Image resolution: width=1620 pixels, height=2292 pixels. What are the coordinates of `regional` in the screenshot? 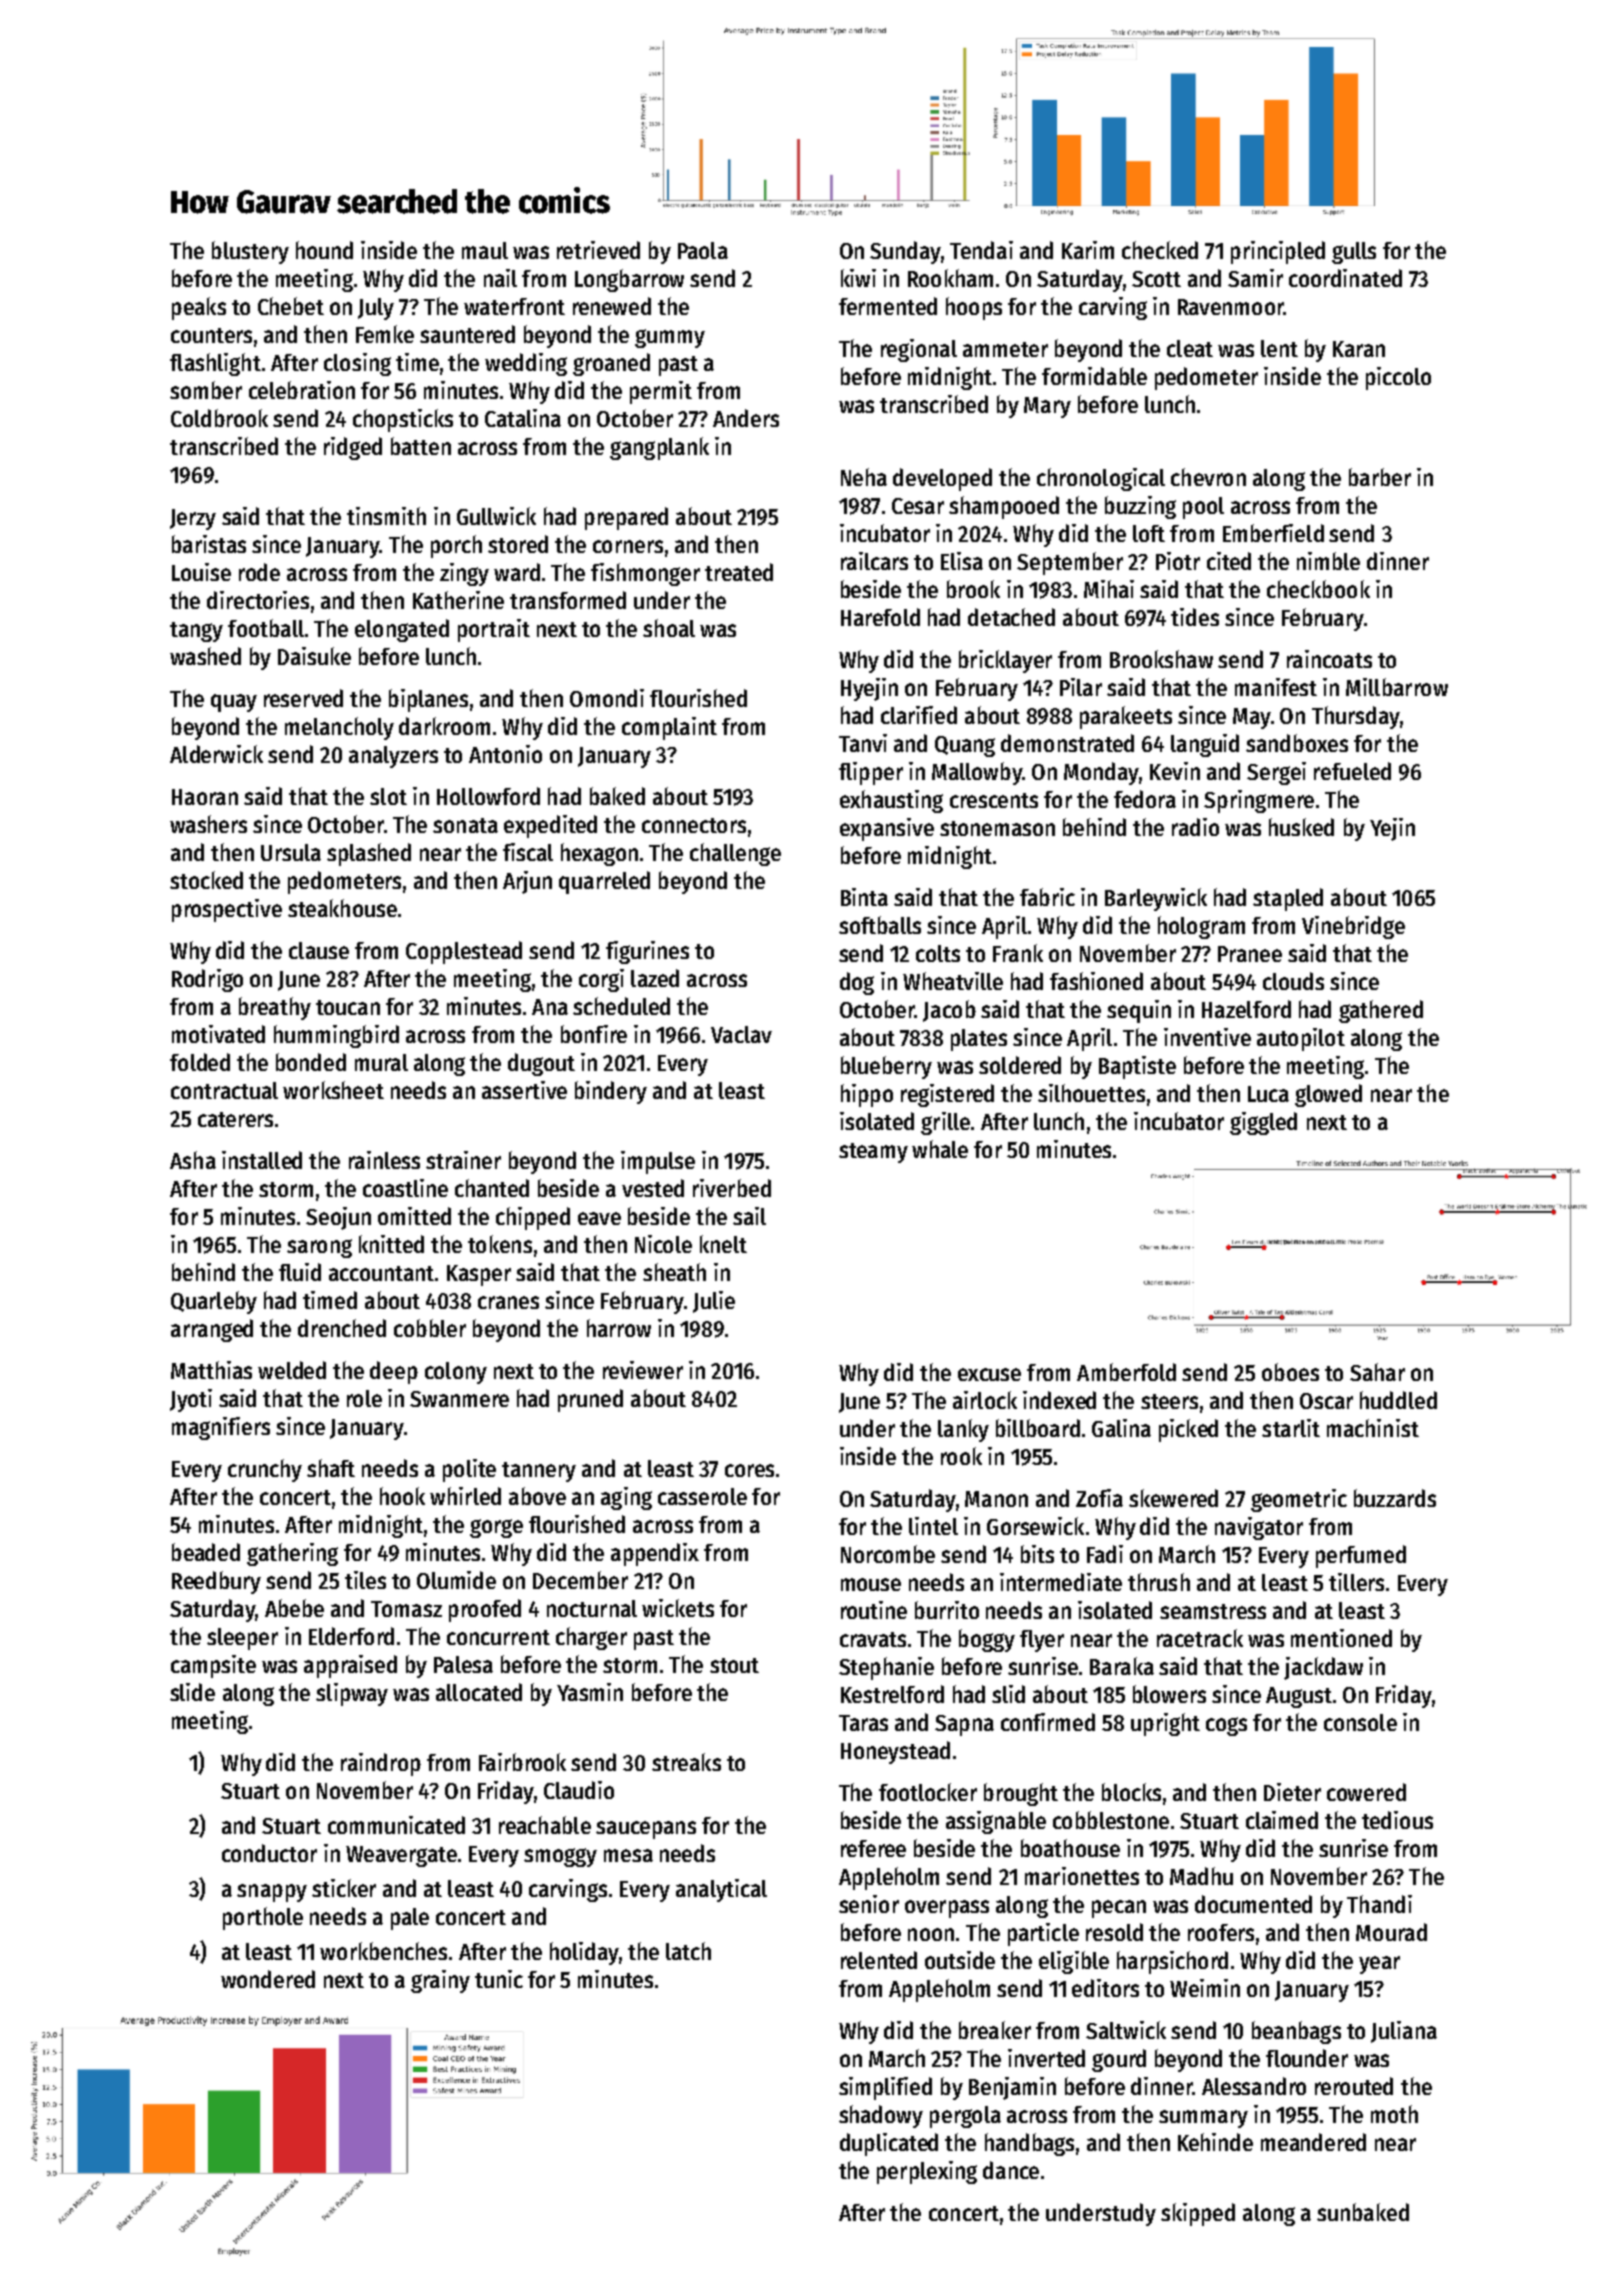 It's located at (919, 350).
